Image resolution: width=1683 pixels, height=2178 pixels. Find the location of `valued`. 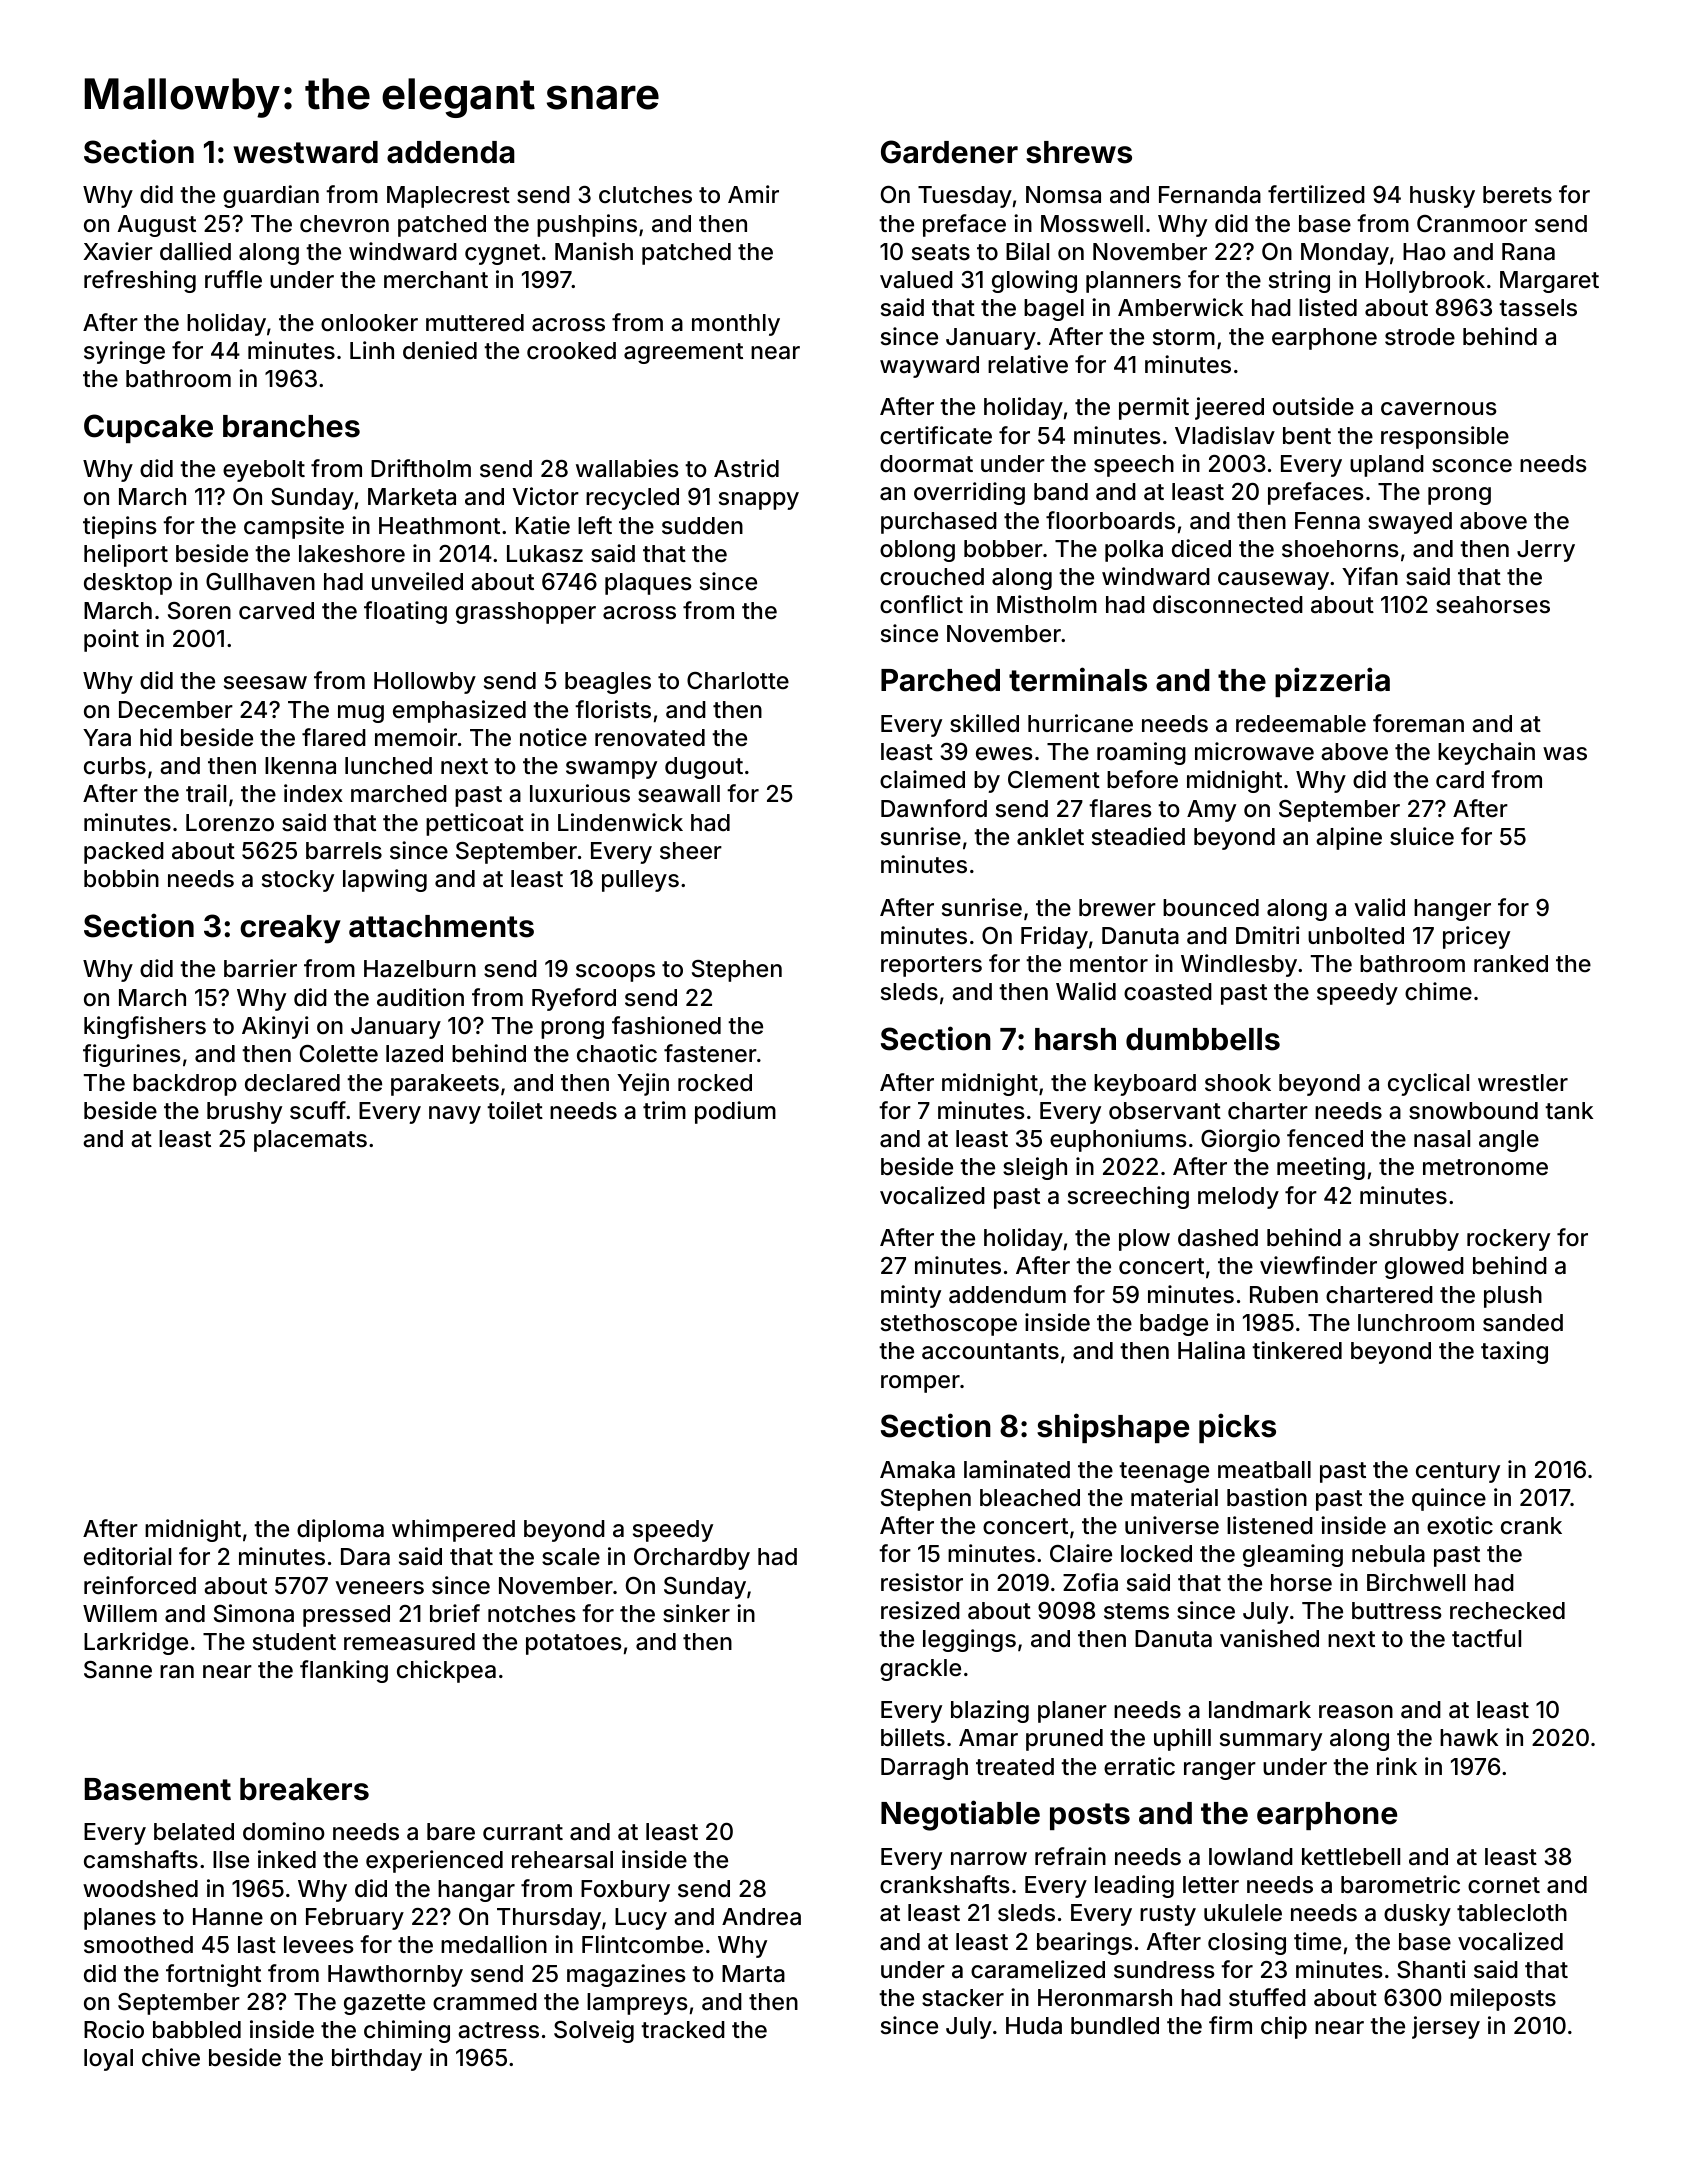

valued is located at coordinates (916, 280).
